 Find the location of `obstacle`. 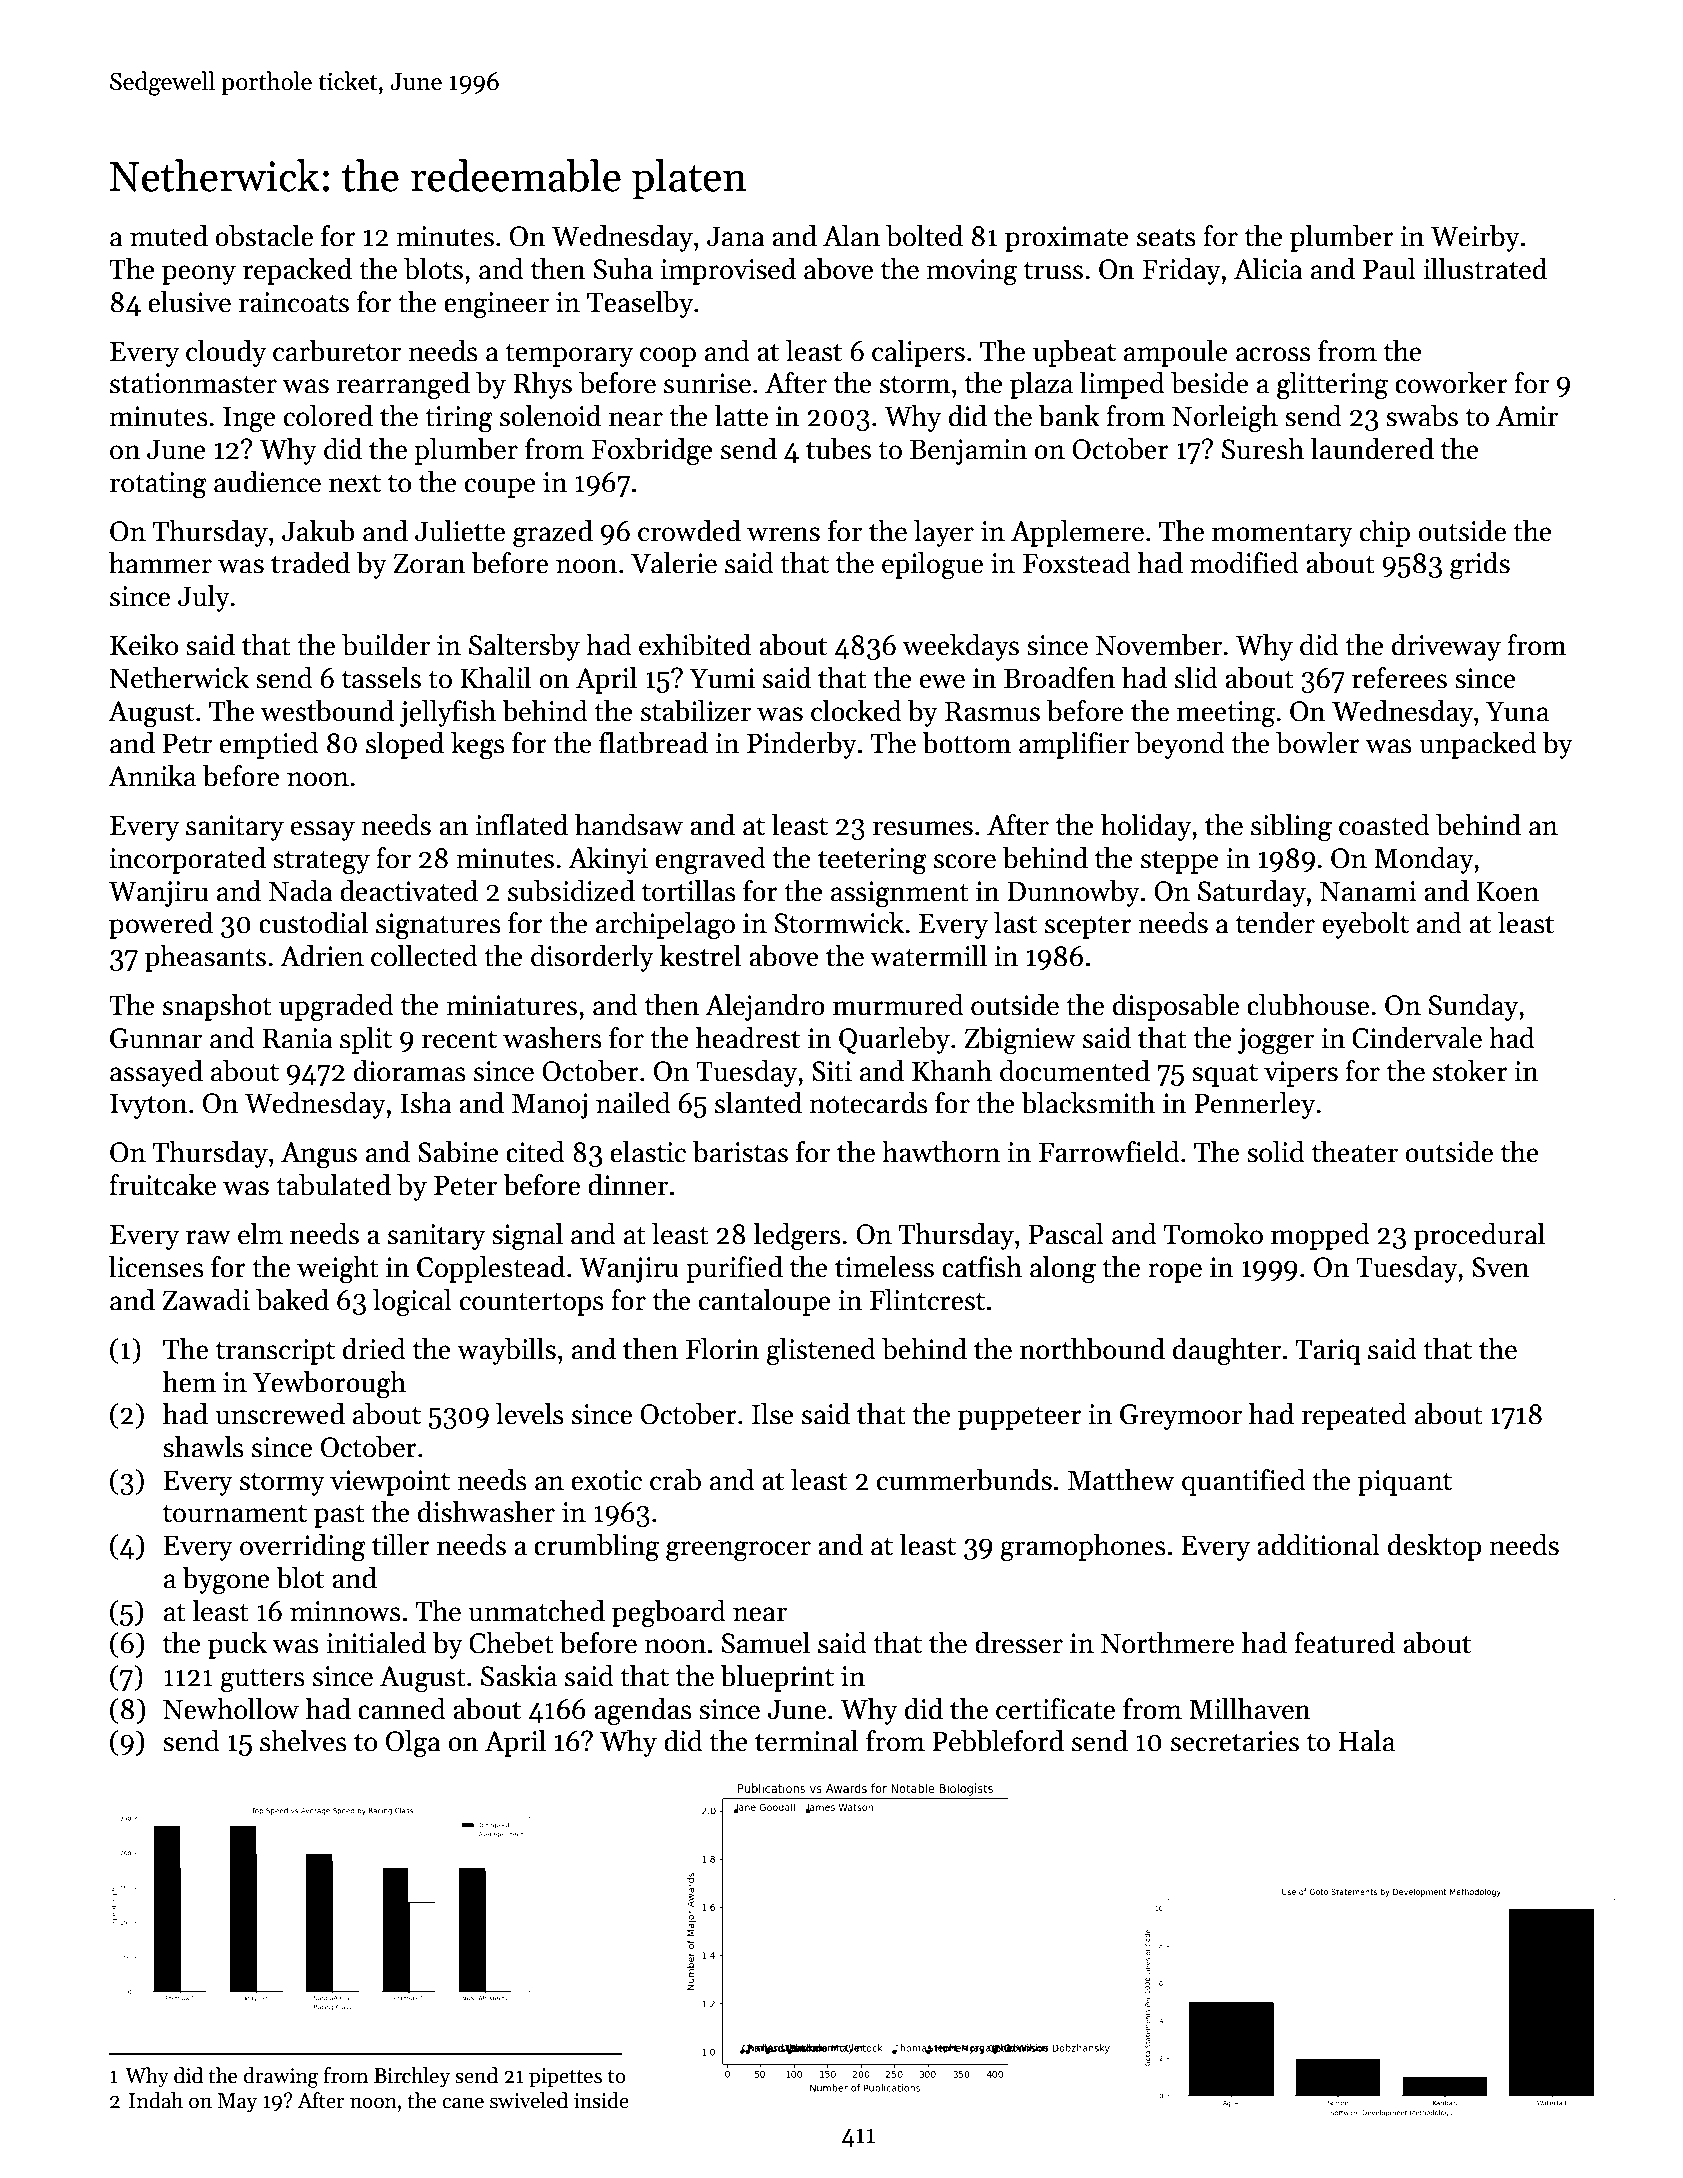

obstacle is located at coordinates (264, 236).
